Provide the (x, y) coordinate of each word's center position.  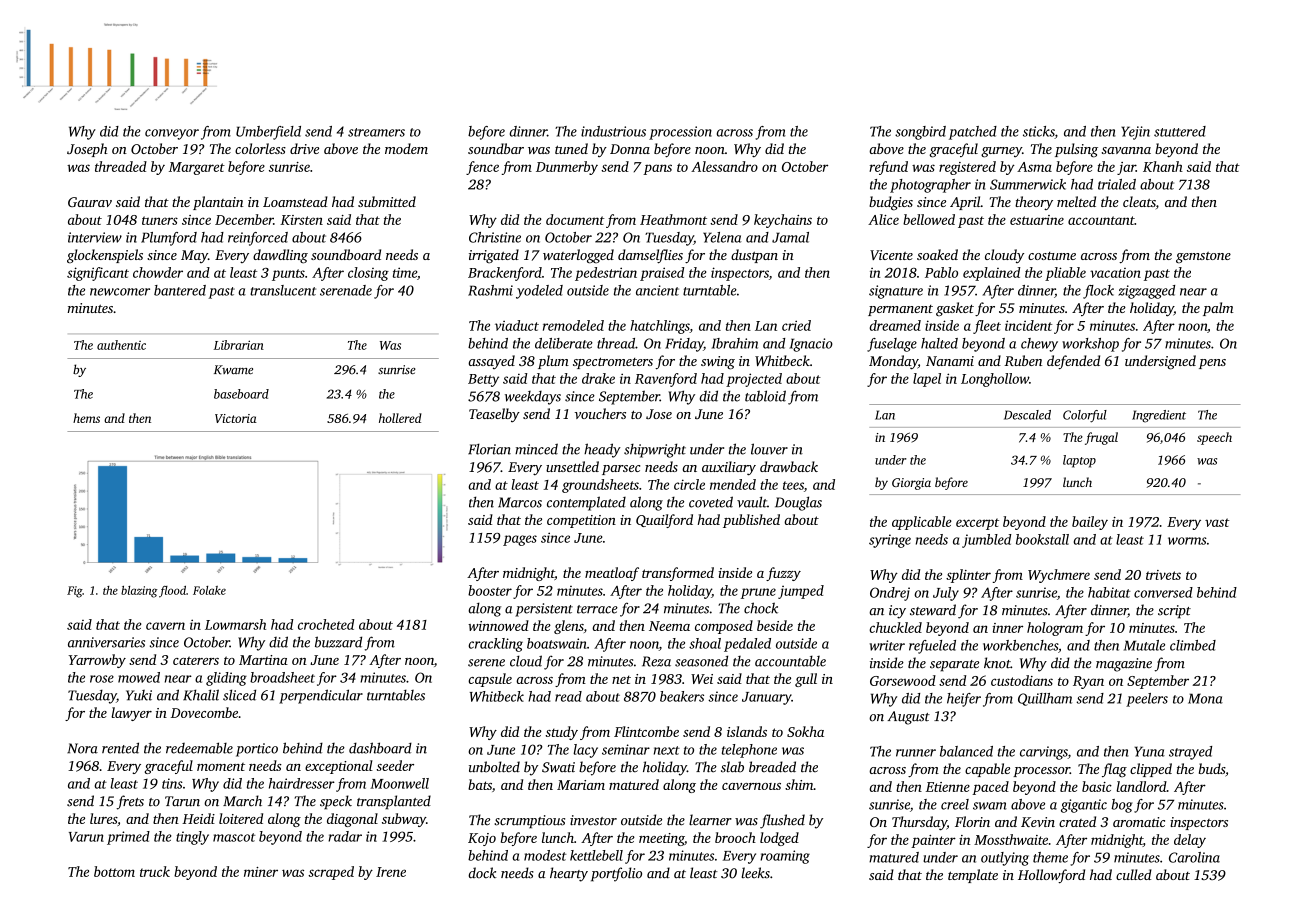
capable (987, 770)
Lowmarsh (235, 624)
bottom (114, 871)
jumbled (987, 541)
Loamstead (295, 201)
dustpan (754, 256)
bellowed (929, 219)
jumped (801, 592)
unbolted (494, 767)
